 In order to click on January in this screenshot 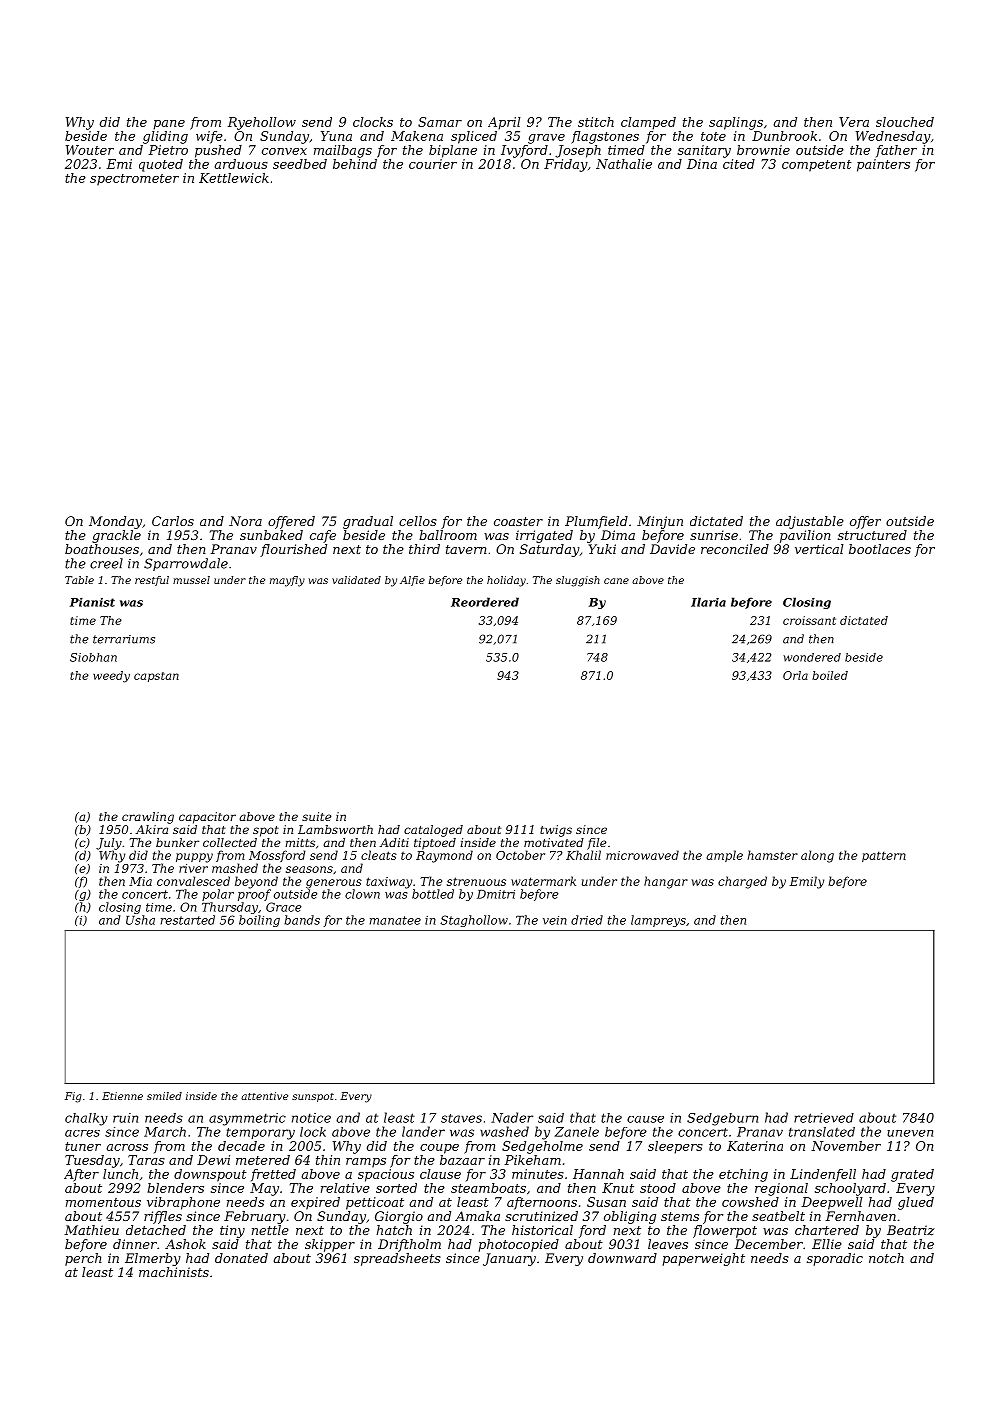, I will do `click(509, 1259)`.
